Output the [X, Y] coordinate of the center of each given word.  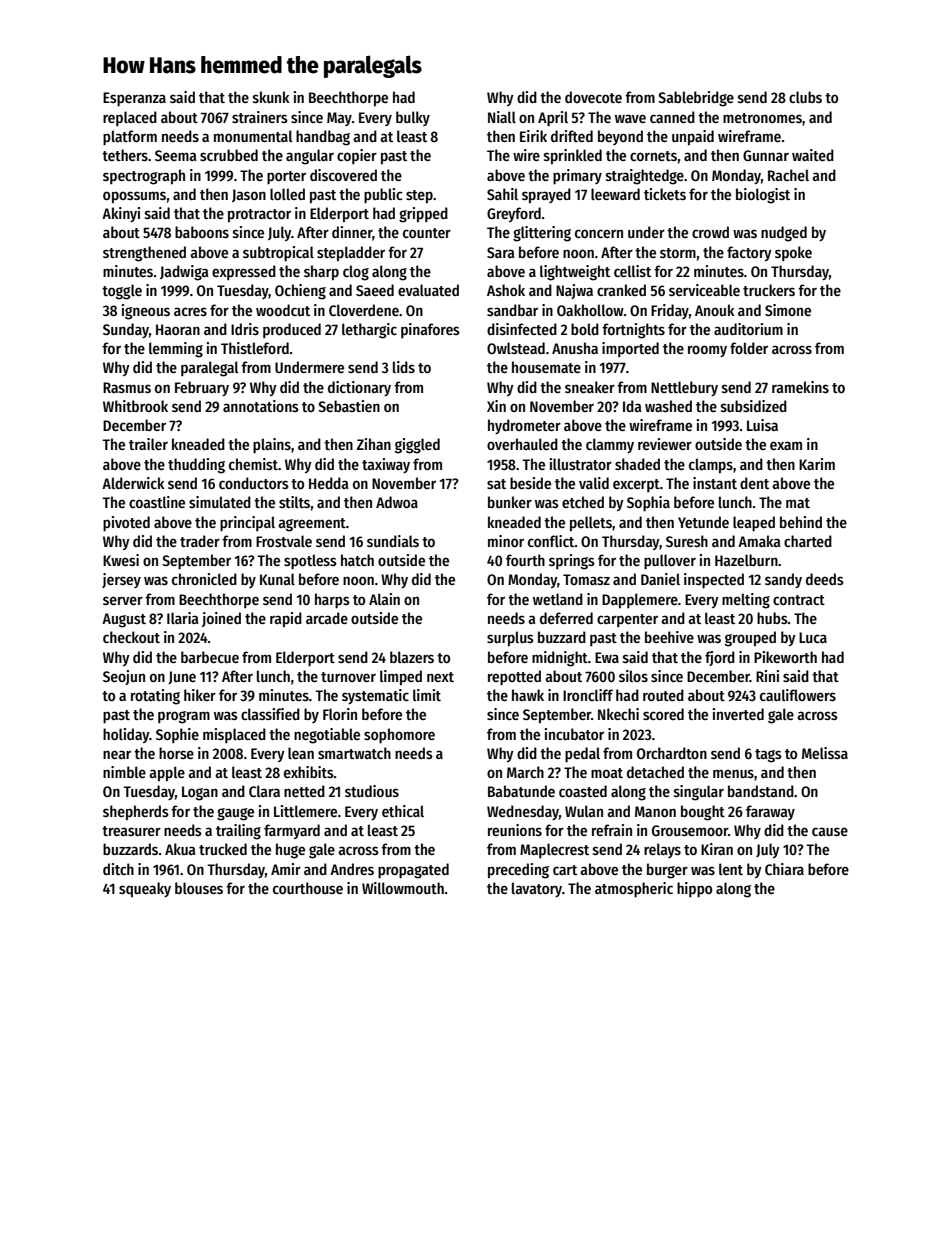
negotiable [327, 736]
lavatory [537, 889]
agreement [312, 525]
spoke [793, 253]
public [383, 196]
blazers [412, 657]
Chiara [784, 869]
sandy [783, 580]
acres [190, 311]
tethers [125, 155]
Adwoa [397, 502]
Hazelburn [746, 560]
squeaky [145, 889]
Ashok [506, 290]
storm [678, 253]
